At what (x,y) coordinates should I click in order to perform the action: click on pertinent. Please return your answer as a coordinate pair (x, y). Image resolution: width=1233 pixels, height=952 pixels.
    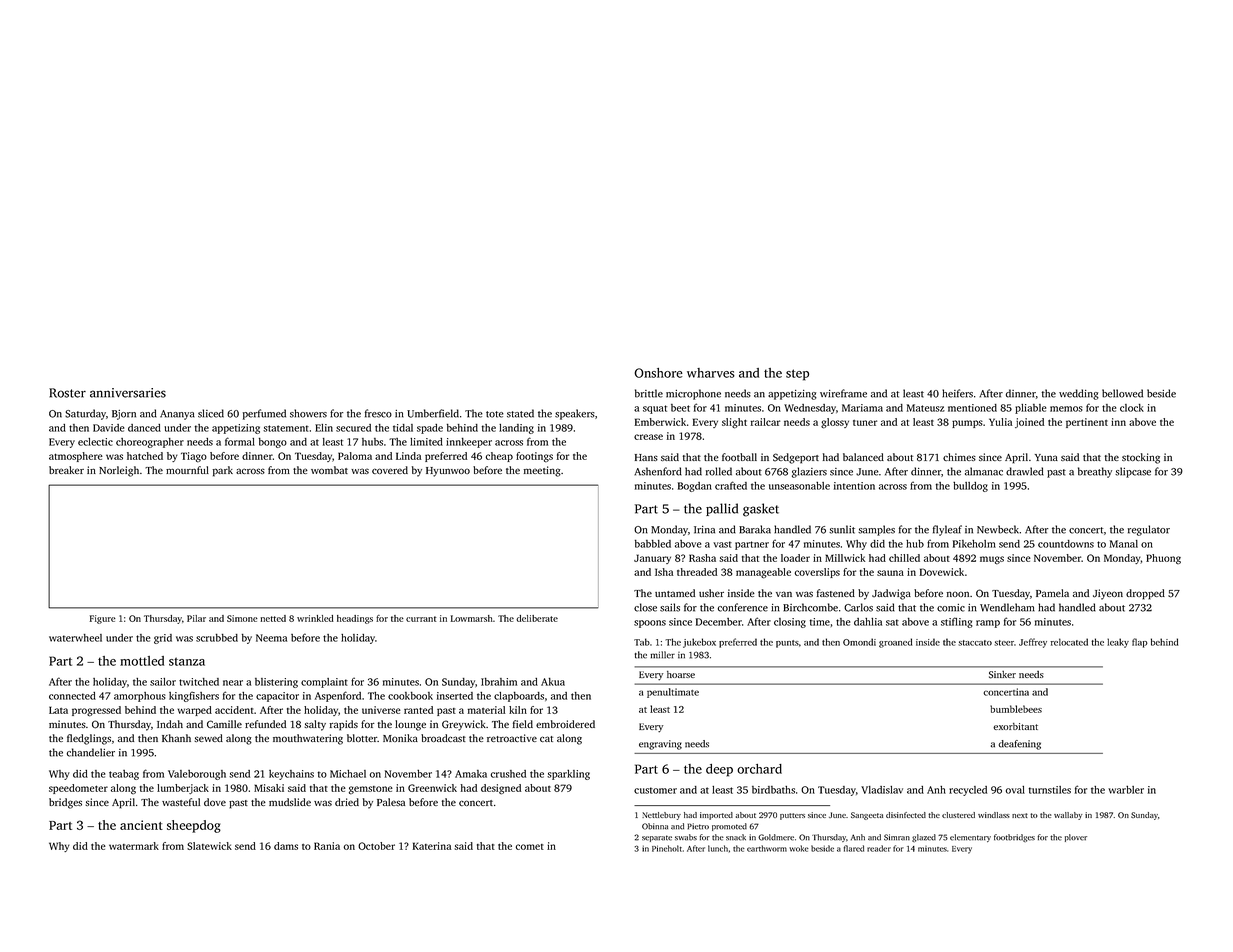
    Looking at the image, I should click on (1087, 423).
